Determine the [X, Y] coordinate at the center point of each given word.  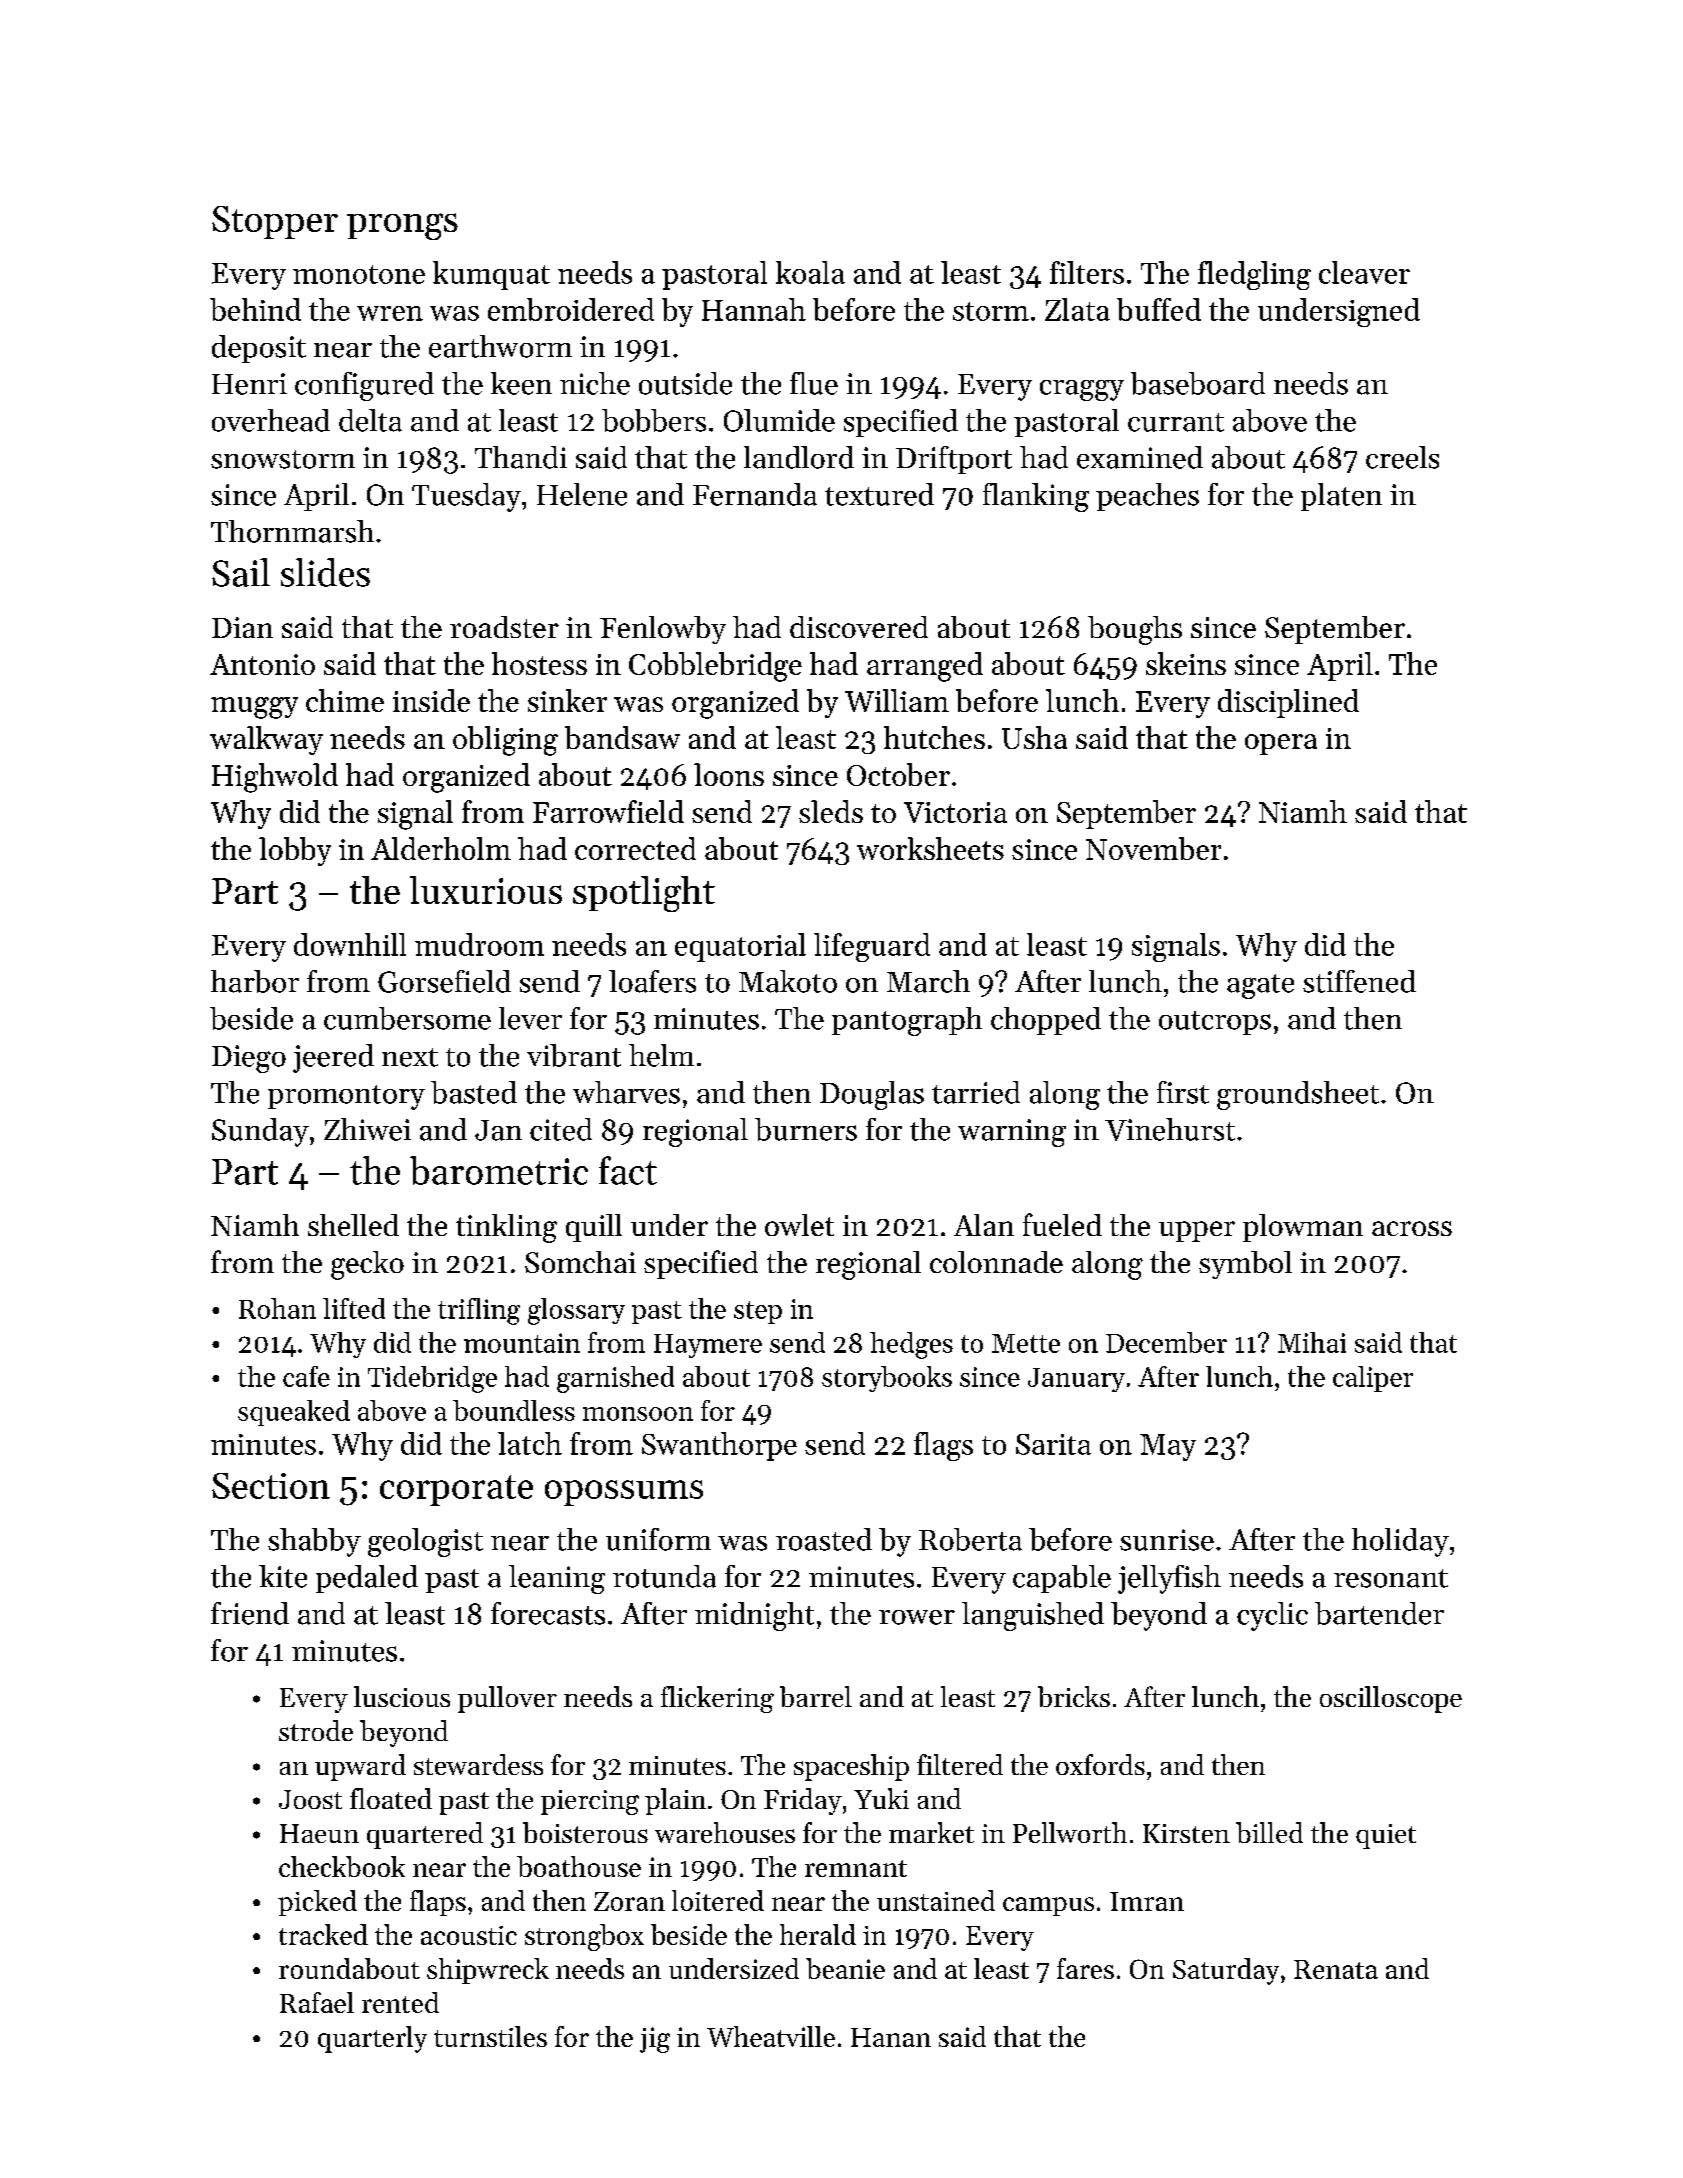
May [1168, 1447]
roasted [824, 1539]
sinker [567, 700]
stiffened [1359, 981]
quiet [1386, 1836]
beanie [845, 1968]
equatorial [740, 947]
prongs [402, 226]
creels [1402, 457]
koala [810, 272]
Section [271, 1486]
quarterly [372, 2039]
